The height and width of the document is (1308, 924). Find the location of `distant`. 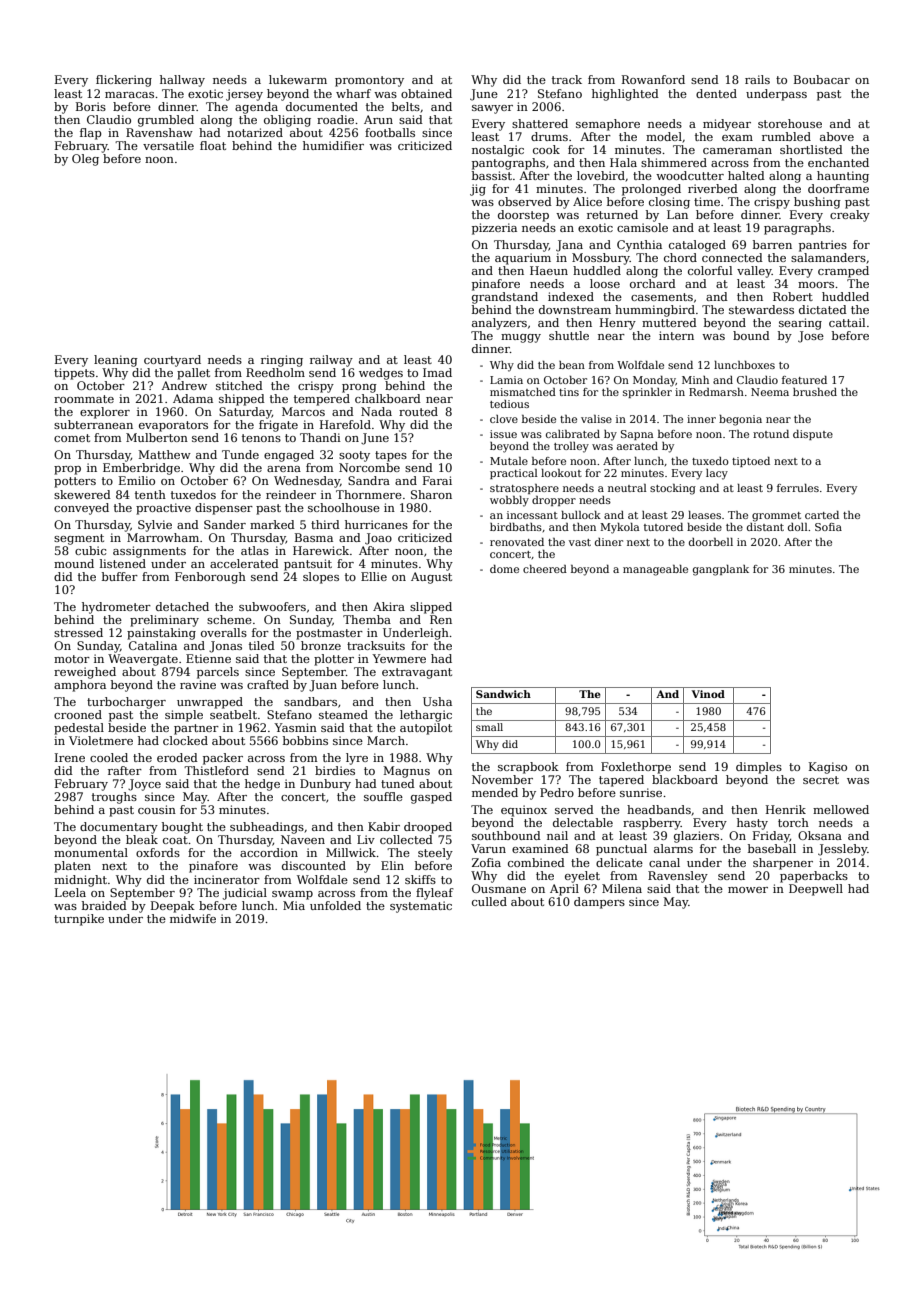

distant is located at coordinates (765, 527).
